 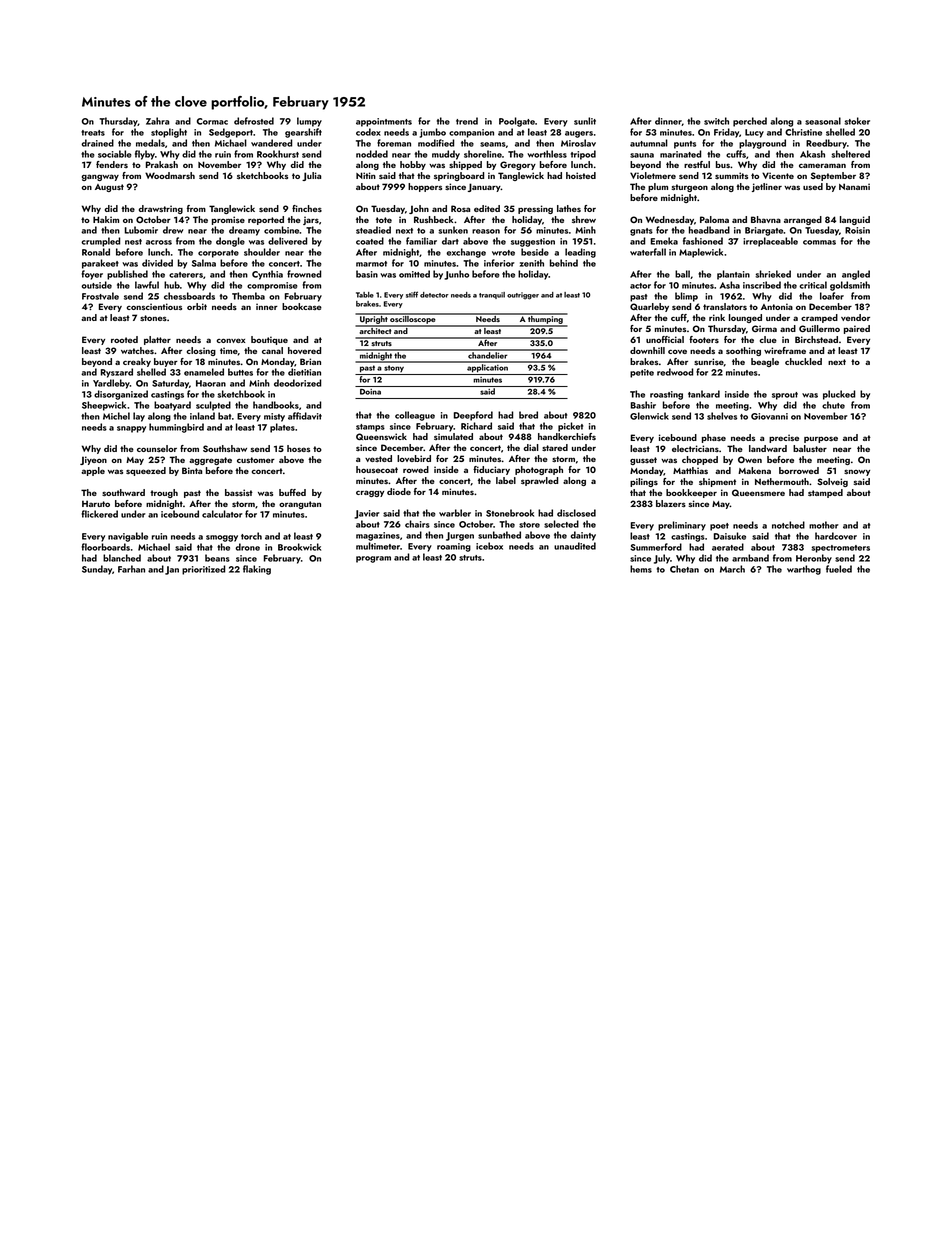 What do you see at coordinates (850, 286) in the screenshot?
I see `goldsmith` at bounding box center [850, 286].
